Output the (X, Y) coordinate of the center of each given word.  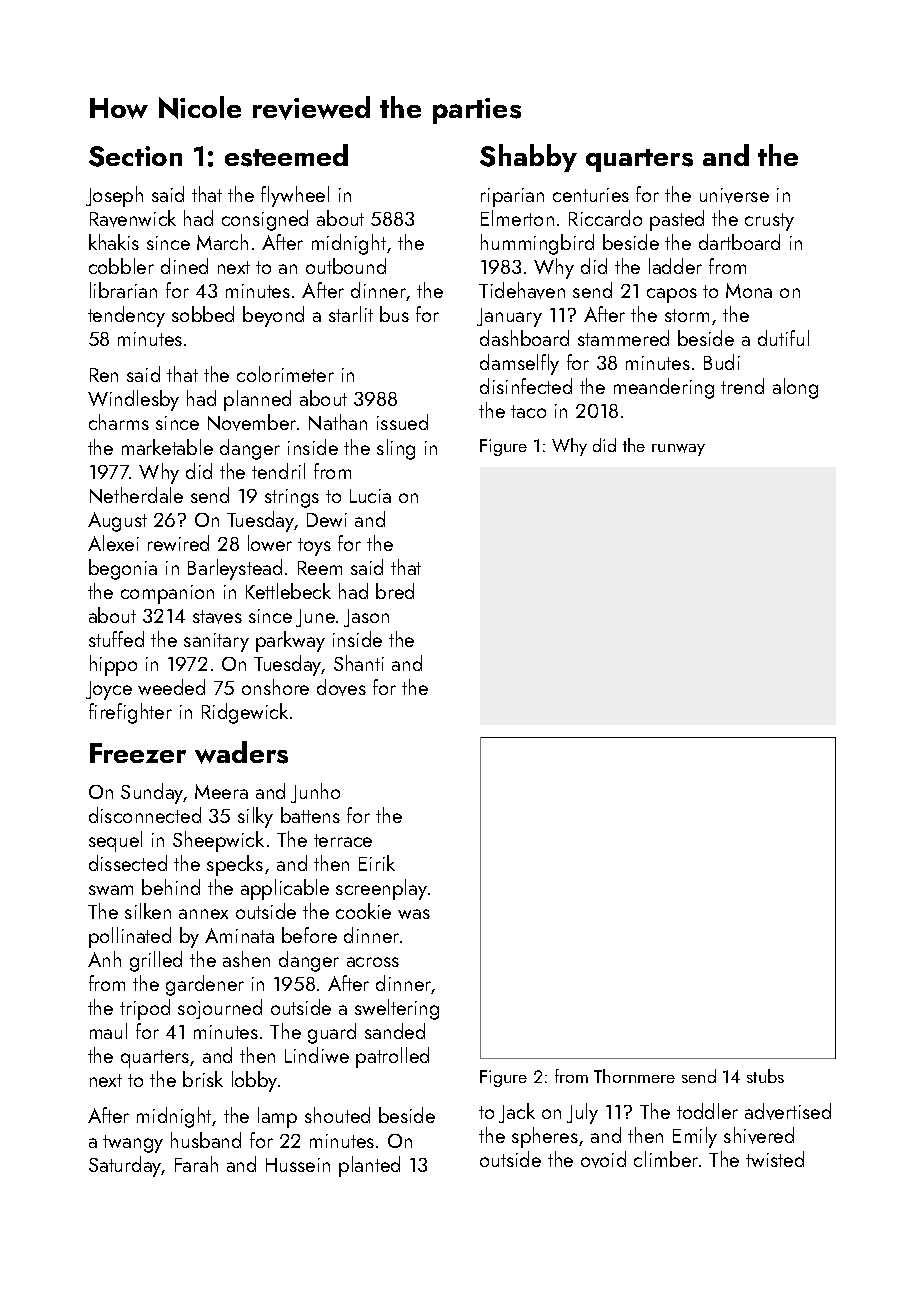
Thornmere (634, 1076)
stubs (765, 1076)
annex (203, 914)
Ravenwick (133, 218)
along (795, 388)
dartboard (739, 242)
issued (402, 422)
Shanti (359, 663)
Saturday (125, 1166)
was (414, 914)
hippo (113, 665)
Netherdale (136, 495)
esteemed (286, 155)
